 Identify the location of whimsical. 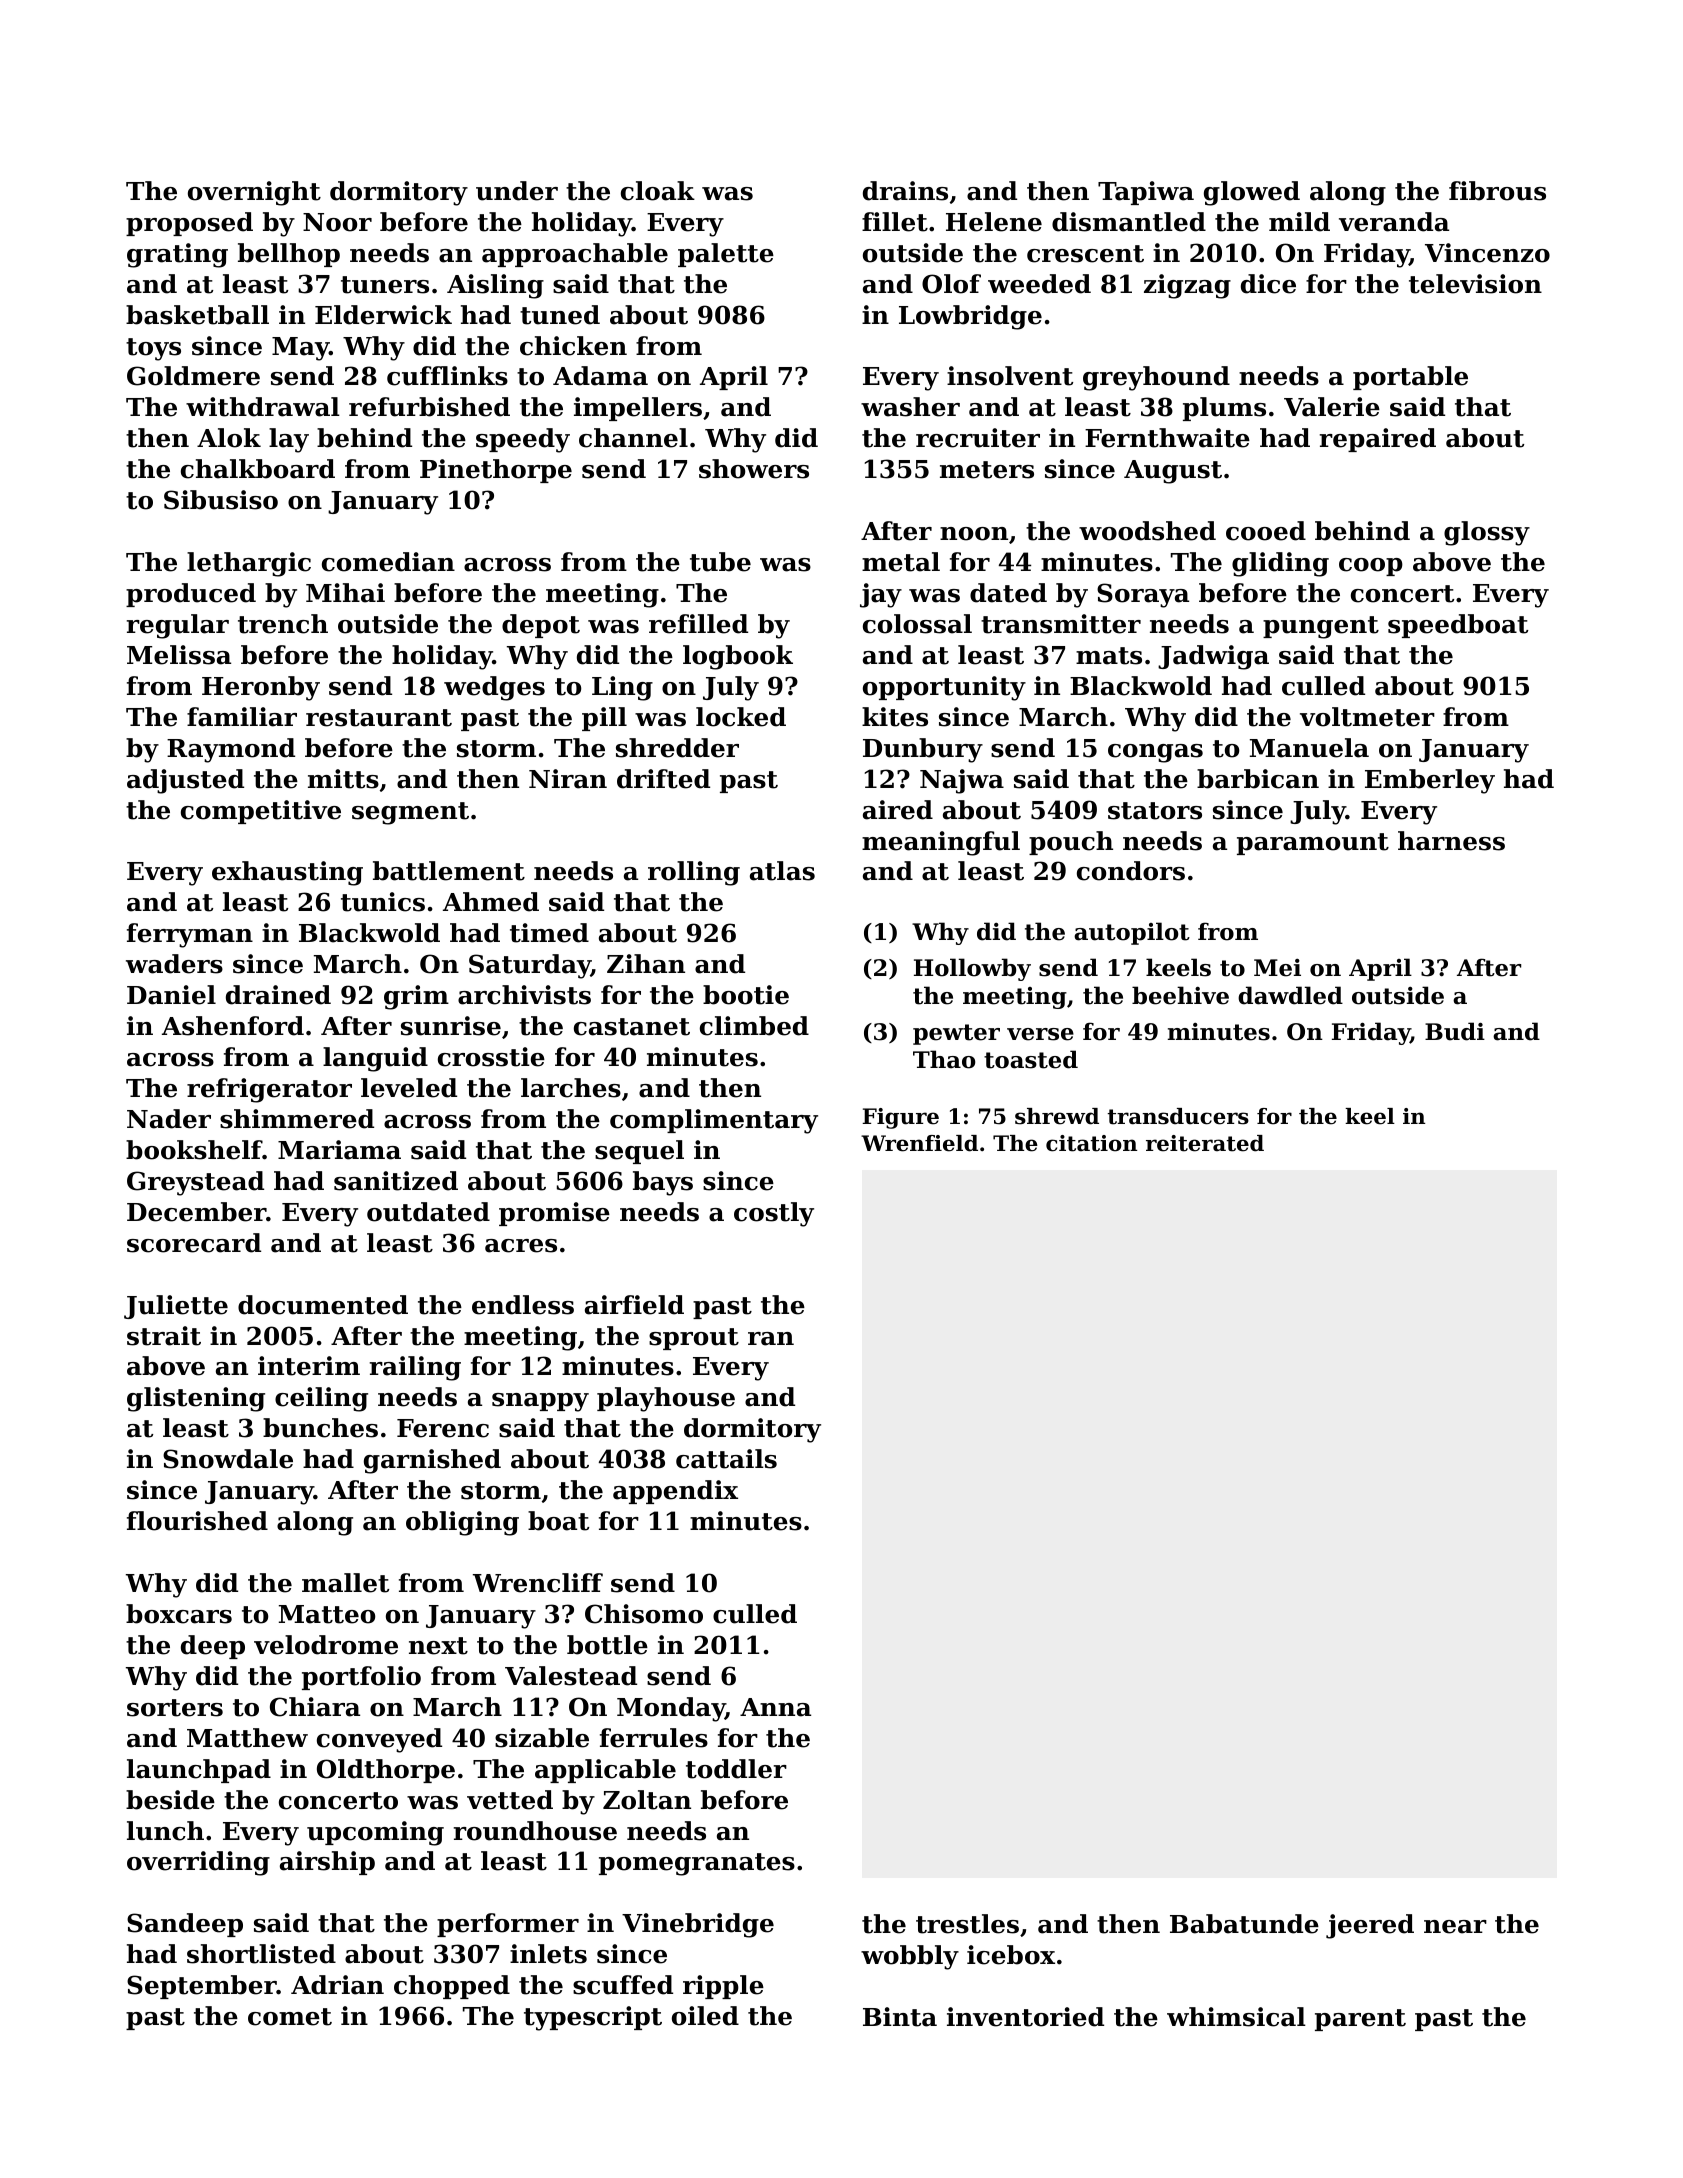
(1236, 2017).
